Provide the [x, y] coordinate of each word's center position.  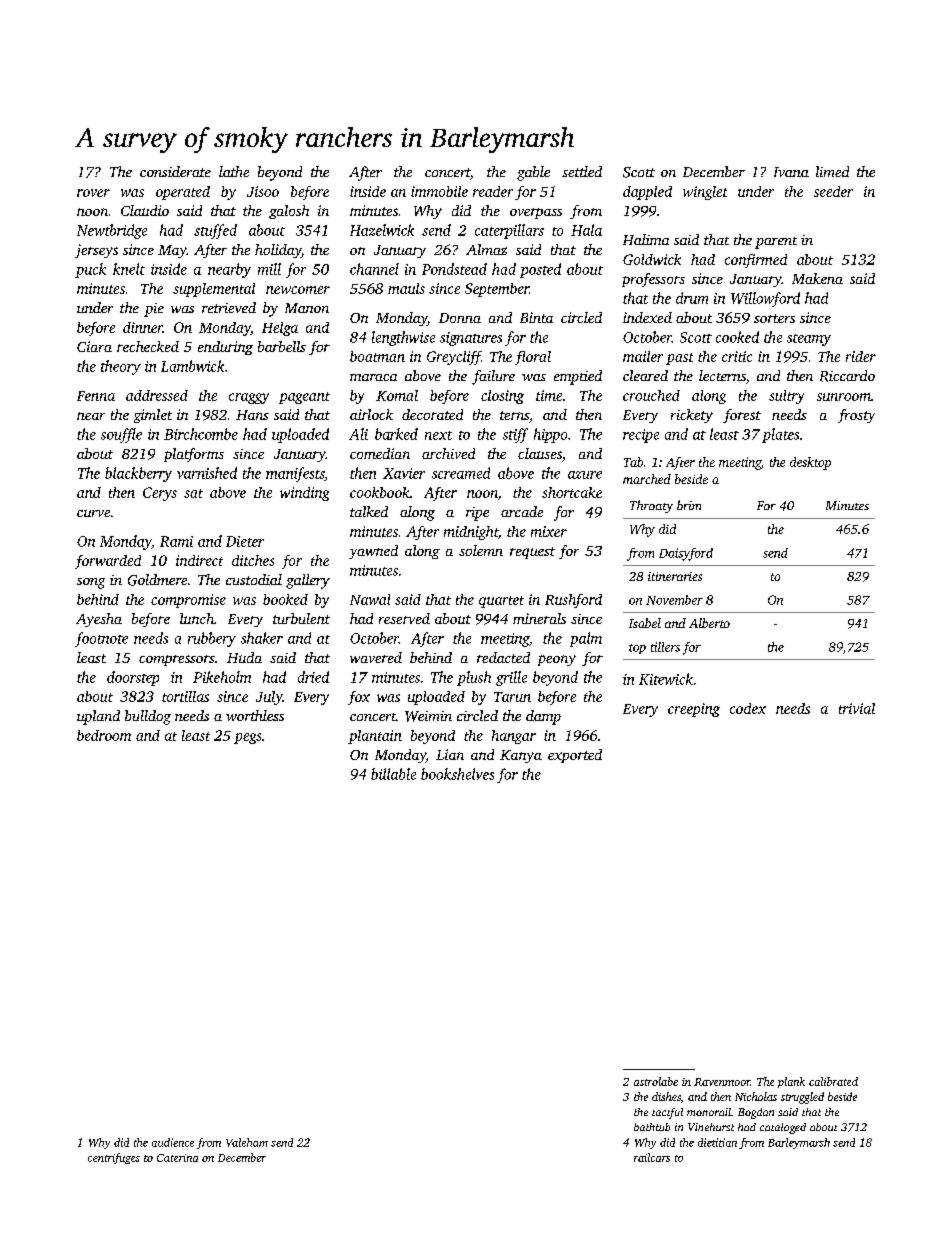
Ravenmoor [722, 1082]
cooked [737, 337]
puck [90, 270]
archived [448, 453]
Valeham [247, 1142]
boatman [377, 356]
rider [861, 356]
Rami [176, 541]
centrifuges [114, 1158]
